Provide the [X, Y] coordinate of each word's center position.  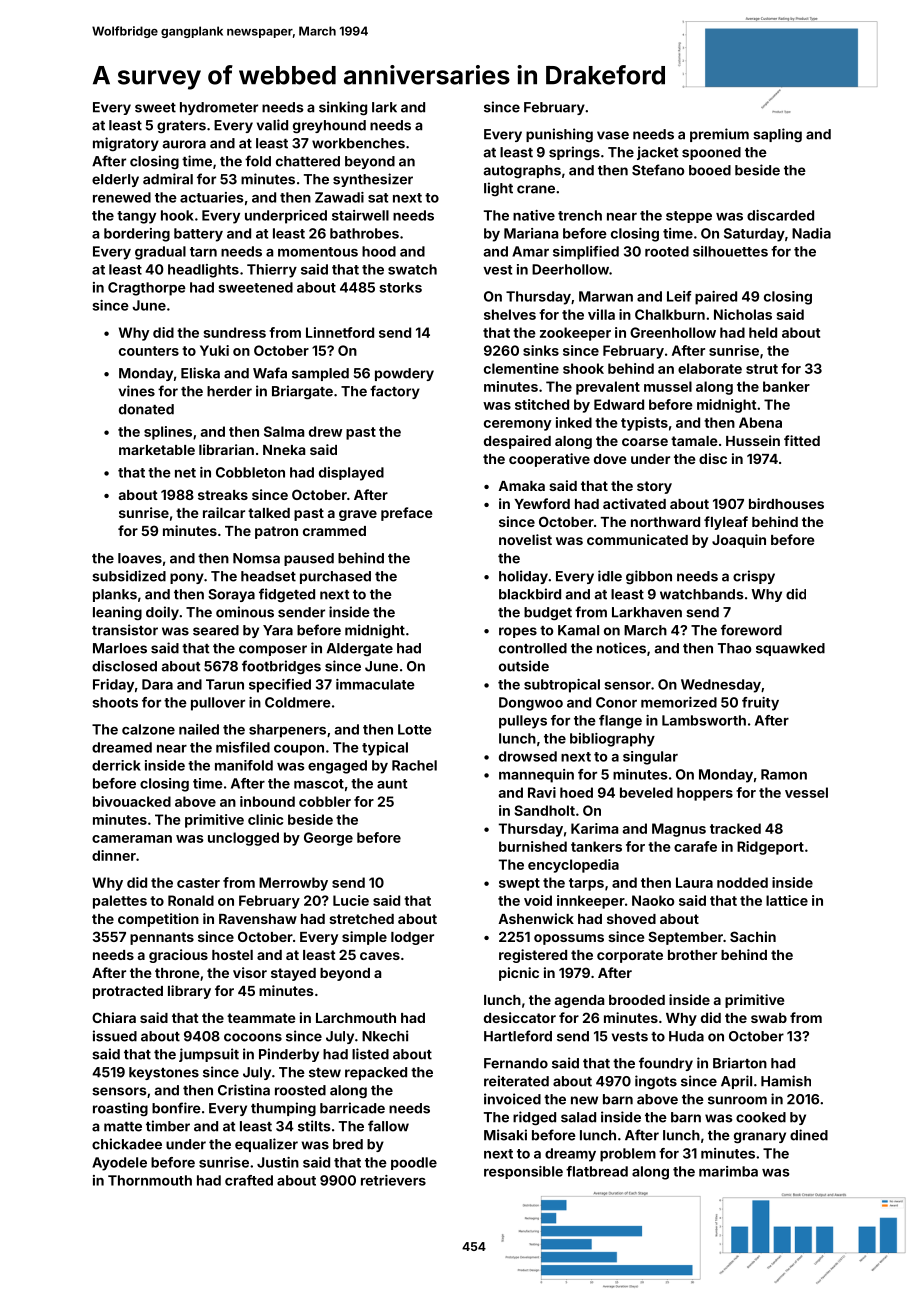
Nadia [811, 233]
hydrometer [219, 108]
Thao [735, 648]
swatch [412, 269]
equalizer [266, 1145]
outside [524, 666]
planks [115, 595]
